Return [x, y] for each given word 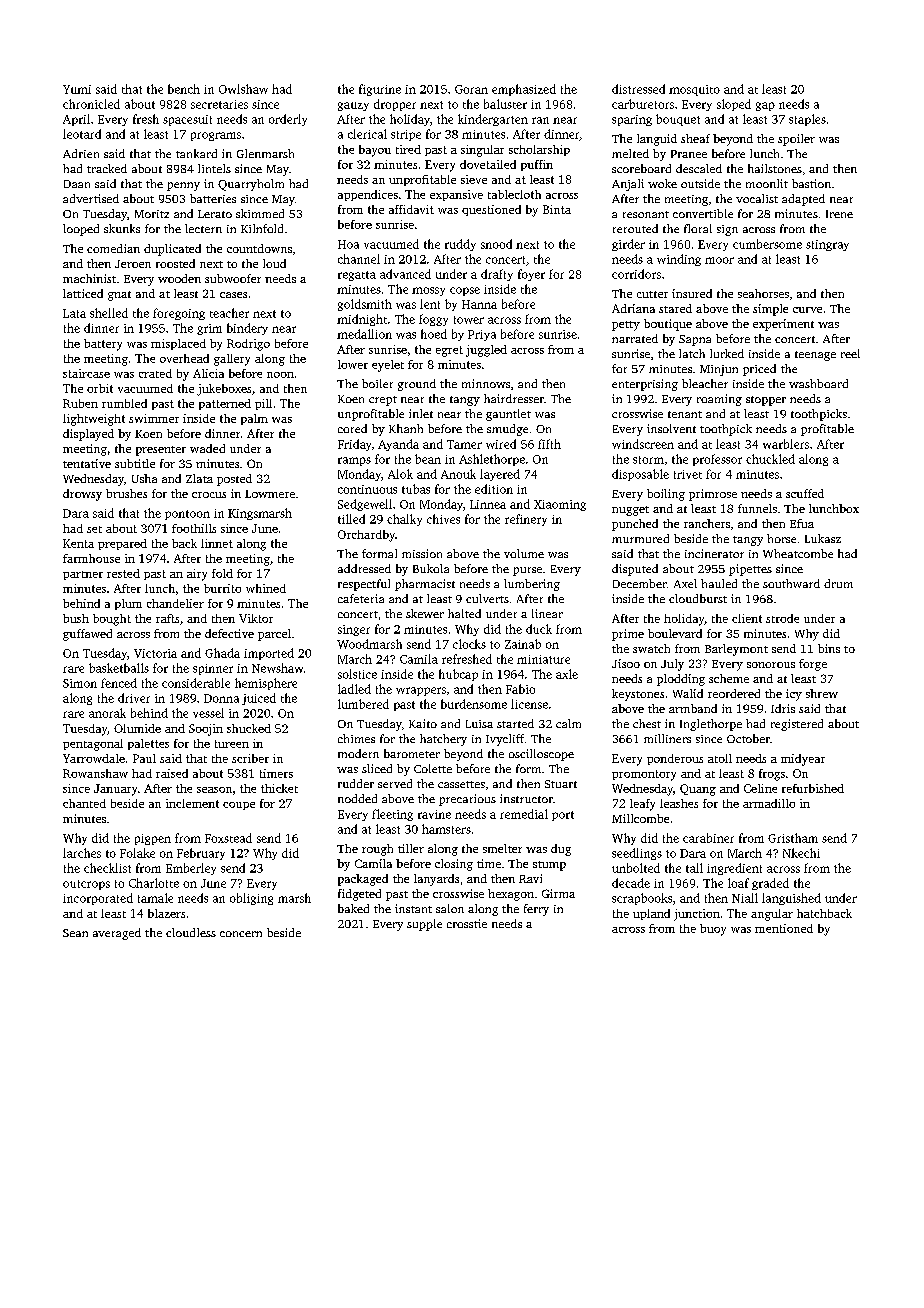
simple [770, 310]
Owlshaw [243, 89]
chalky [404, 520]
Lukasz [823, 538]
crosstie [467, 923]
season [214, 790]
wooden [179, 278]
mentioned [784, 928]
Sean [75, 933]
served [395, 783]
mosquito [694, 90]
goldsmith [365, 305]
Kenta [78, 543]
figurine [380, 90]
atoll [720, 758]
